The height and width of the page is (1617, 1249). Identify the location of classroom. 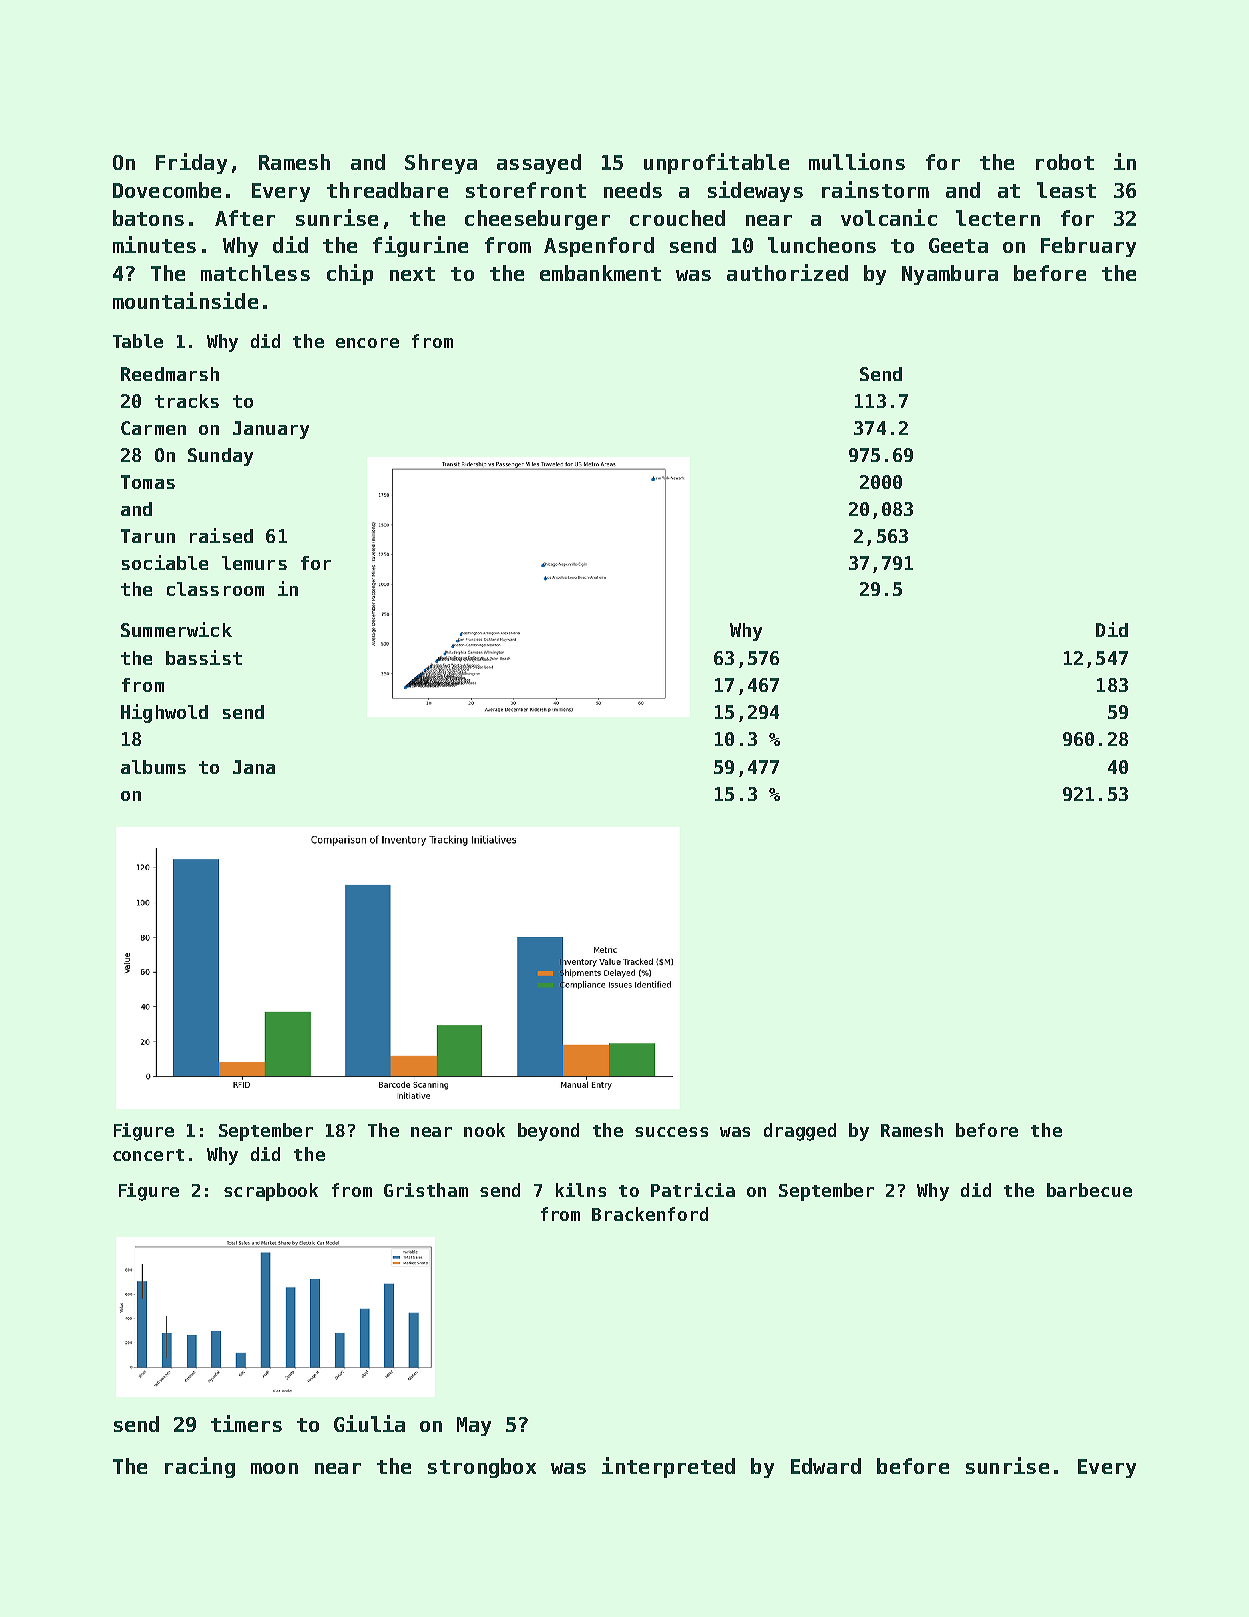
(215, 589).
